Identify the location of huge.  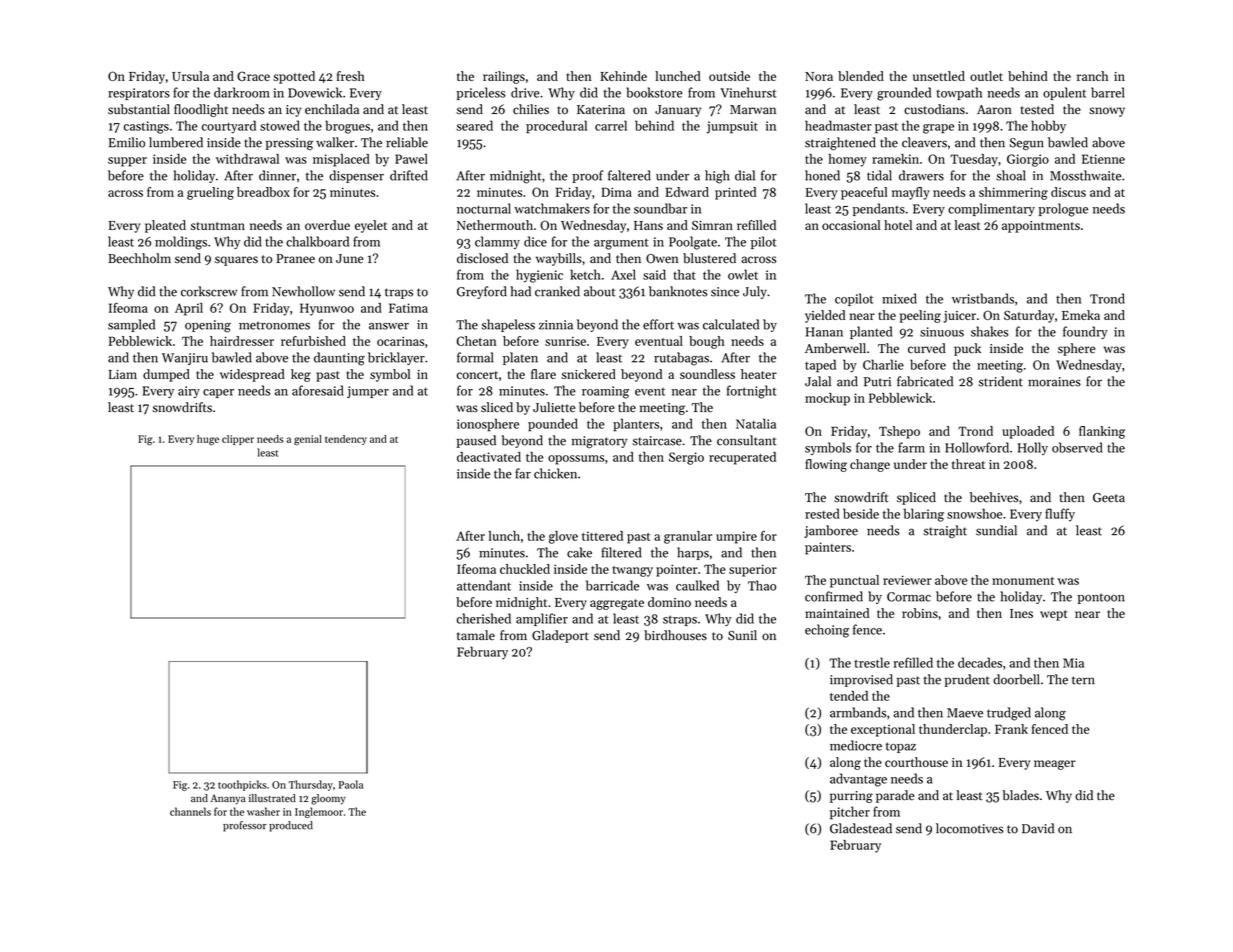
(208, 440).
